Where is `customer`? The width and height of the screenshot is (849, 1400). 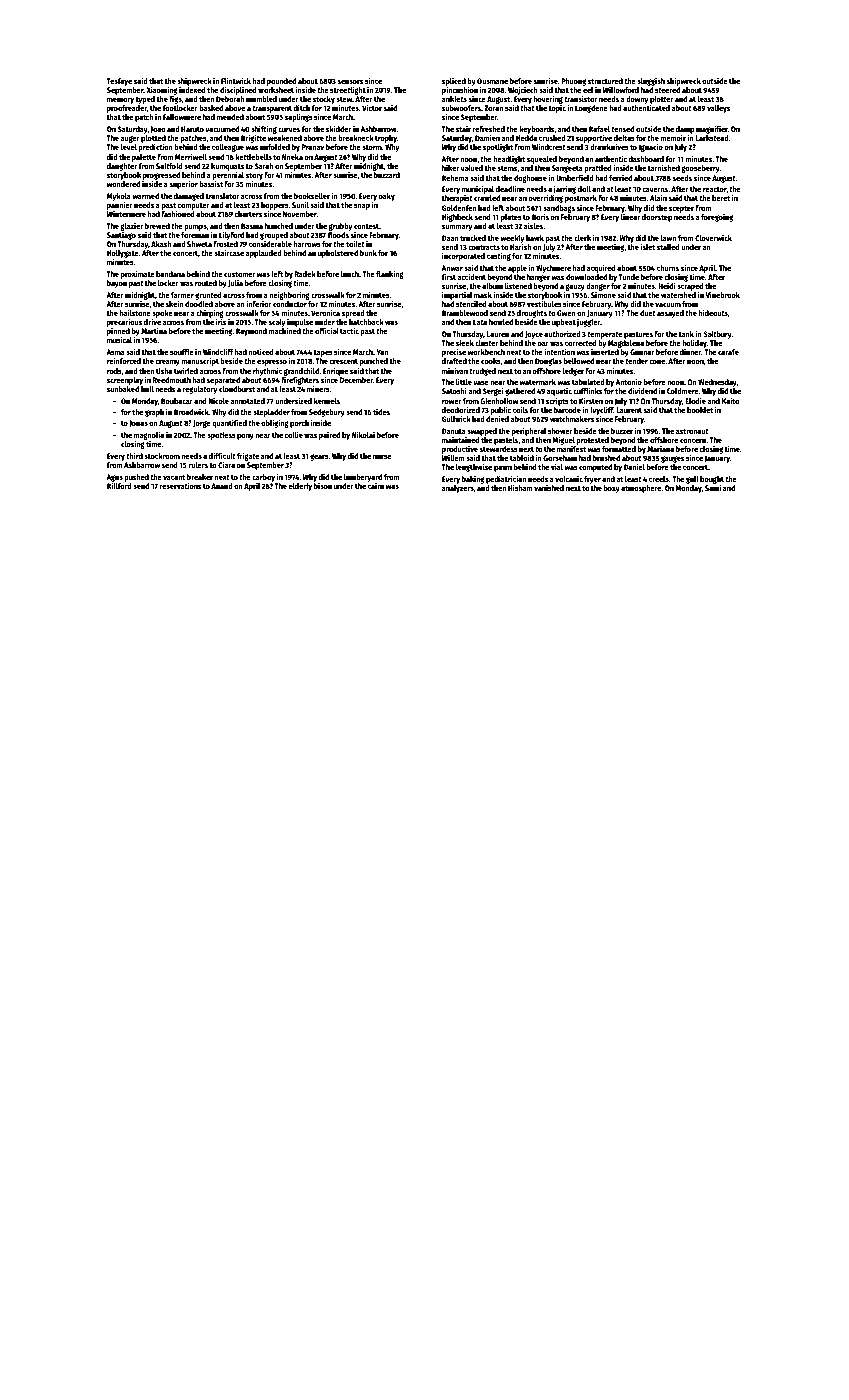 customer is located at coordinates (239, 274).
